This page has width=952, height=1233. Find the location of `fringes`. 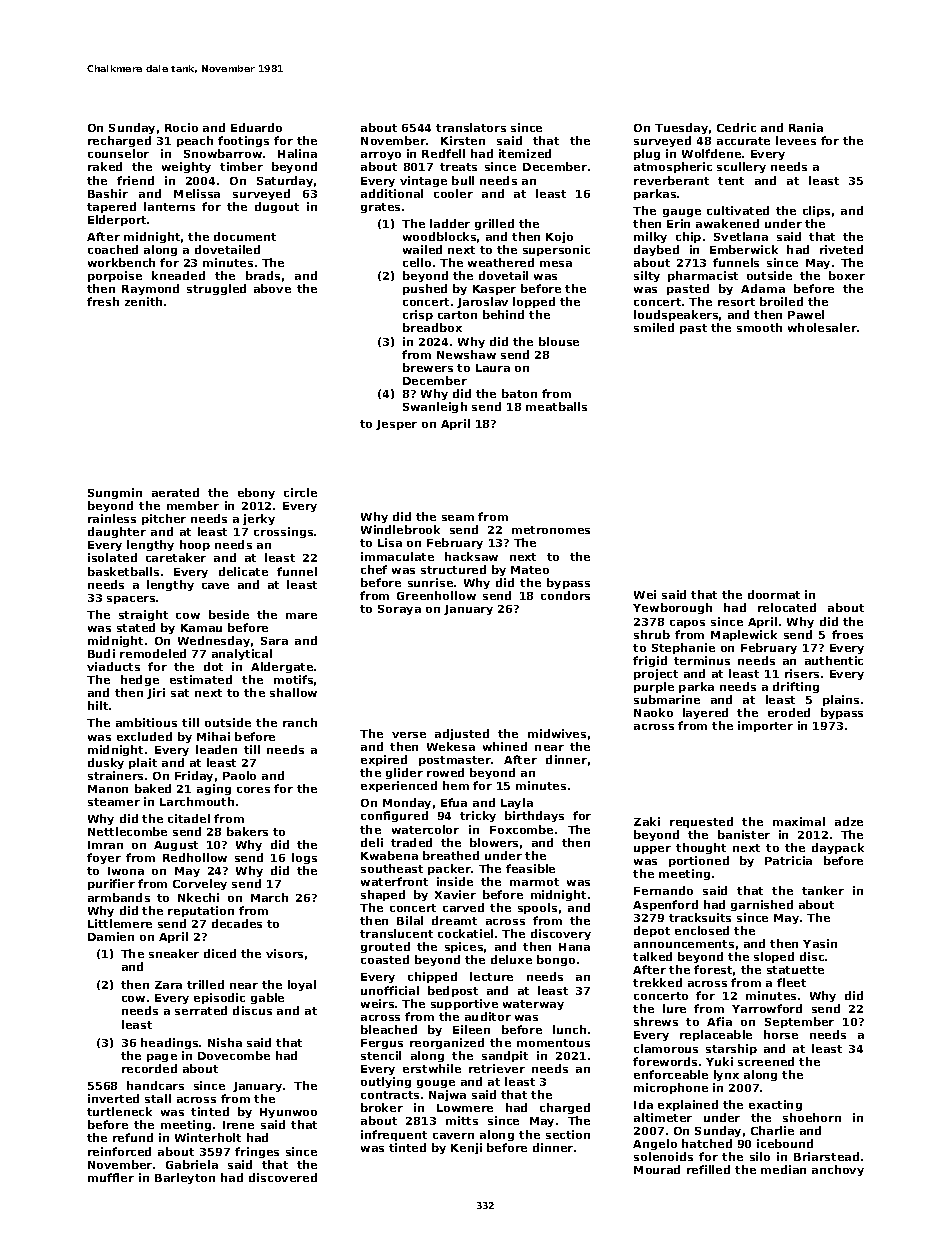

fringes is located at coordinates (257, 1152).
